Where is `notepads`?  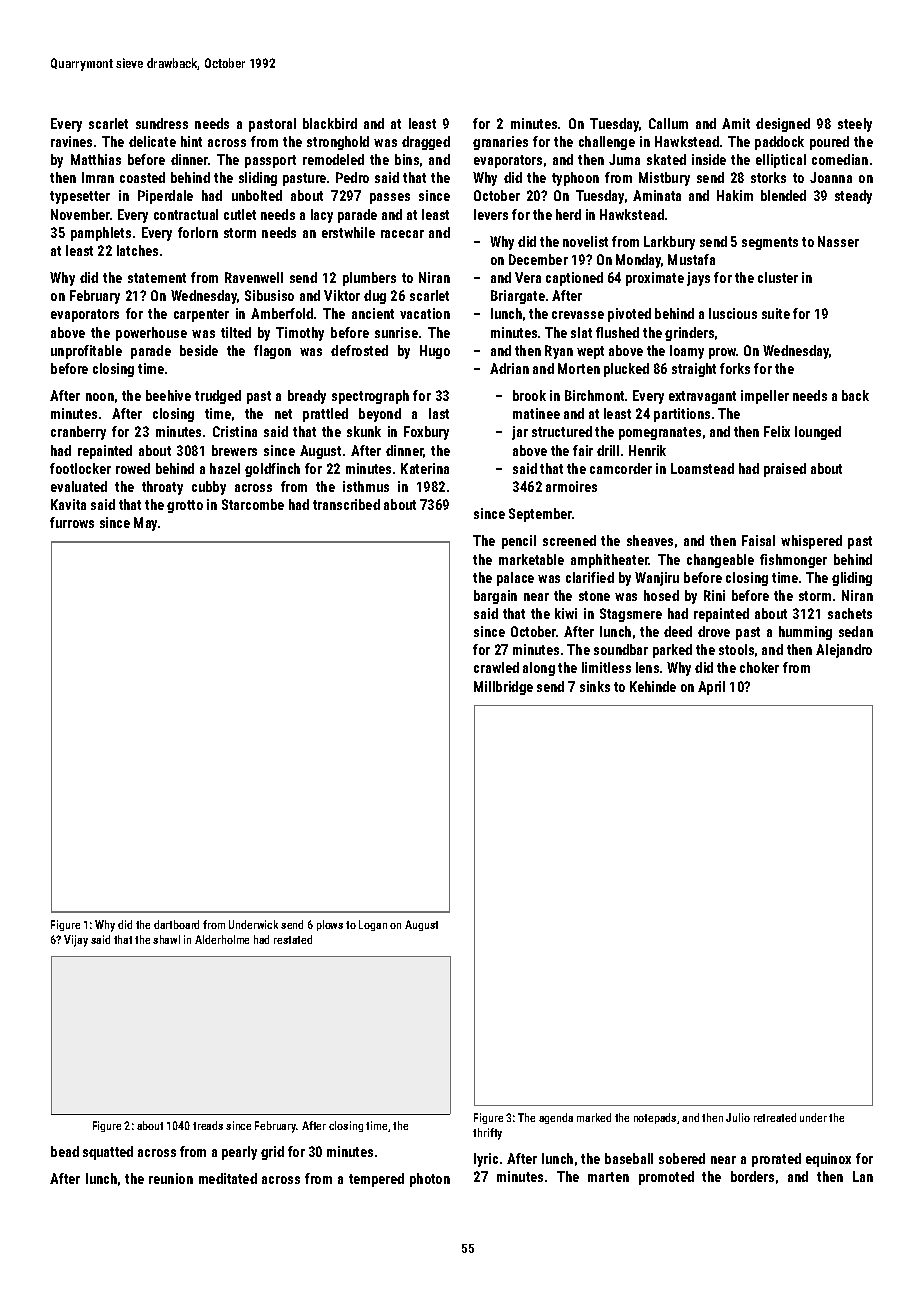
notepads is located at coordinates (655, 1118).
